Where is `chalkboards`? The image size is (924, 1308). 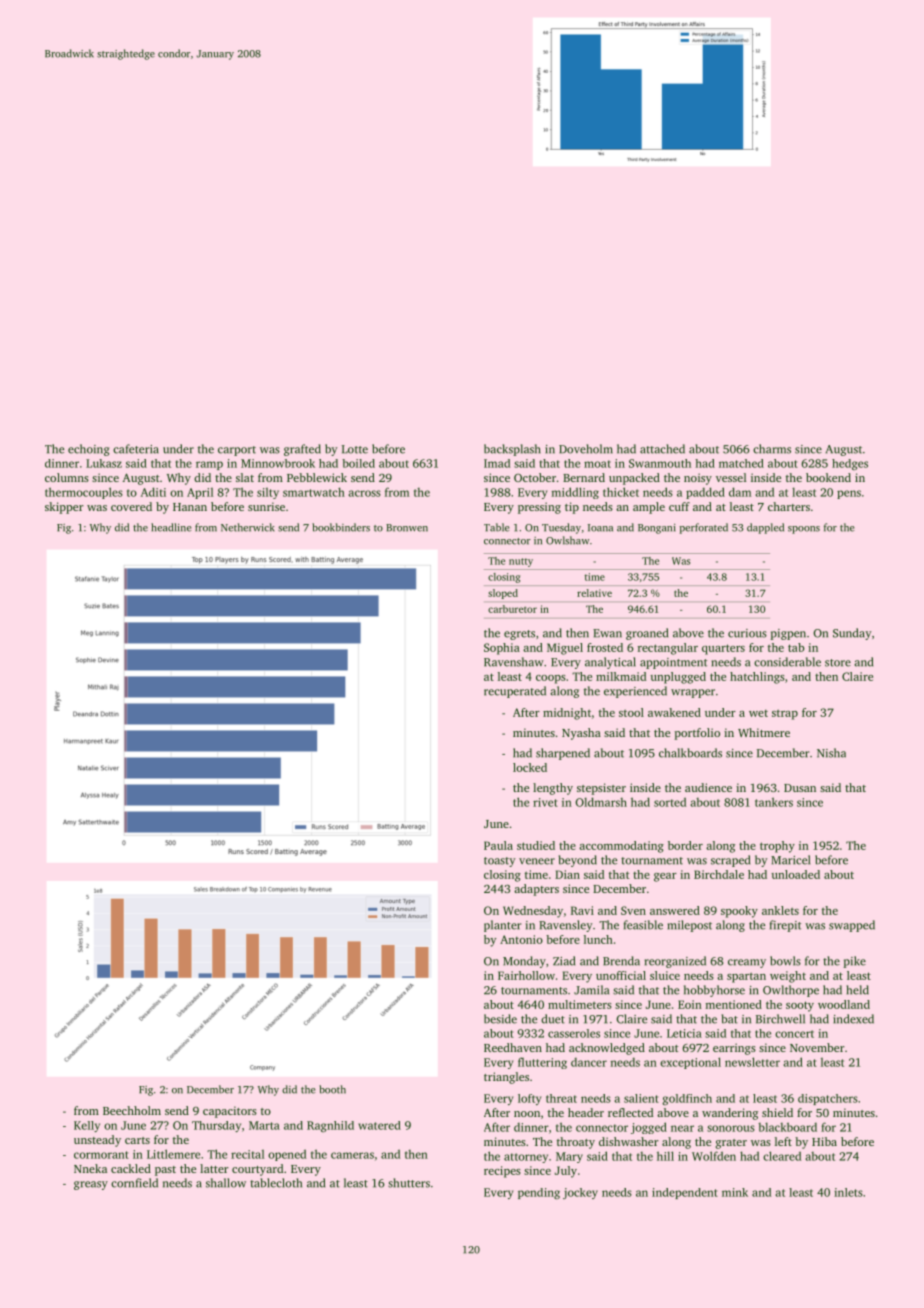
chalkboards is located at coordinates (690, 753).
